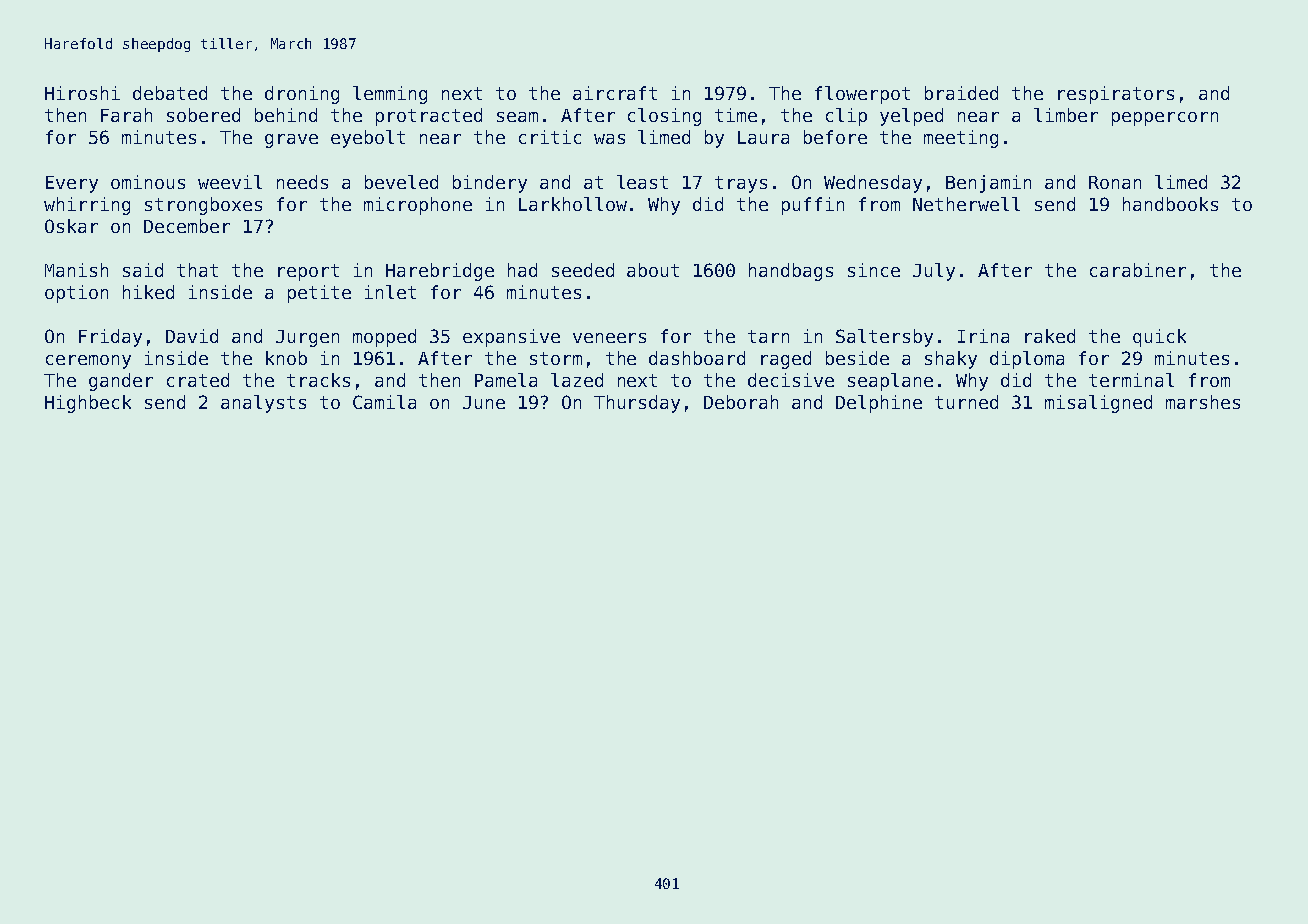 The image size is (1308, 924). Describe the element at coordinates (615, 93) in the page. I see `aircraft` at that location.
